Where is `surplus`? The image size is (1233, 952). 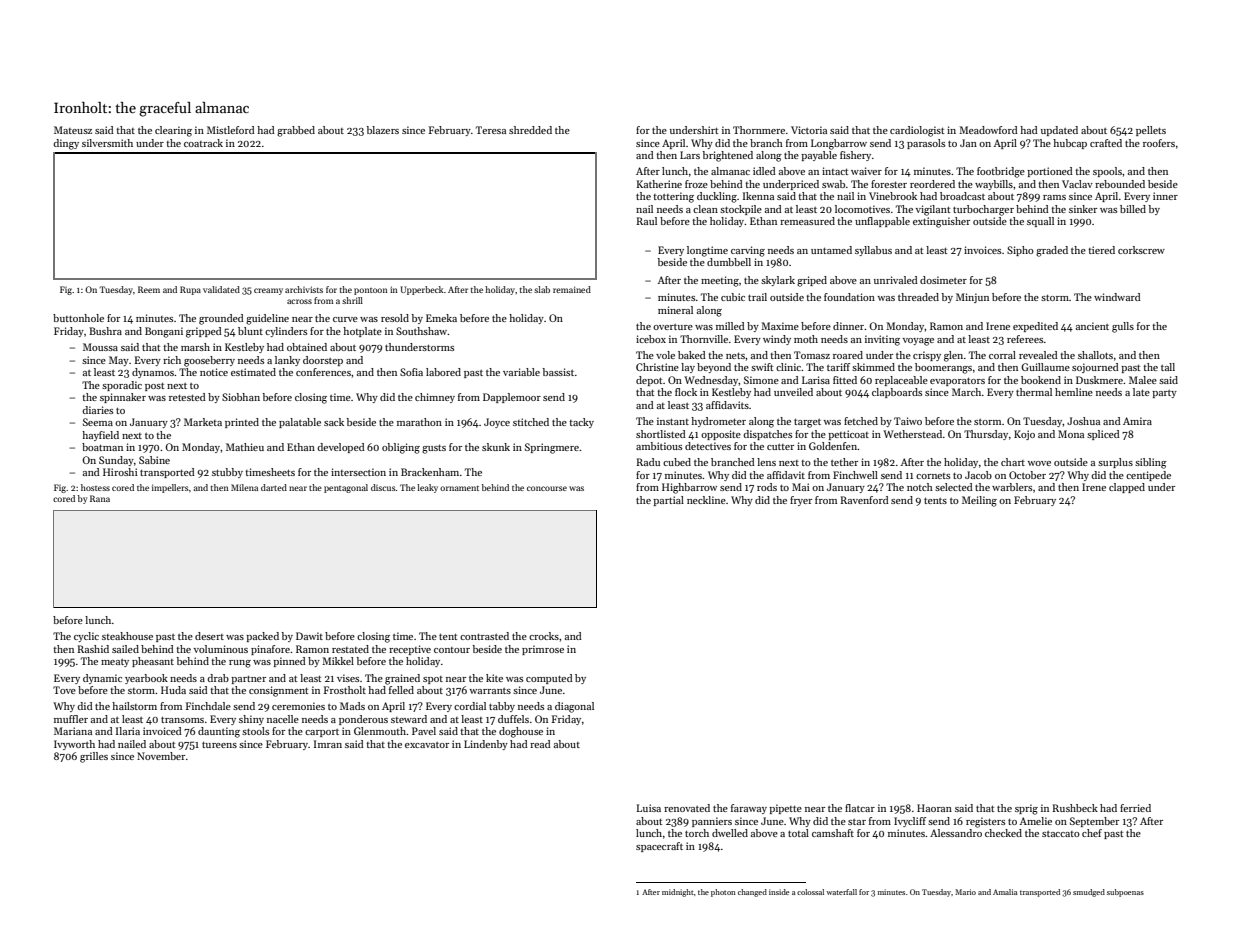
surplus is located at coordinates (1115, 463).
